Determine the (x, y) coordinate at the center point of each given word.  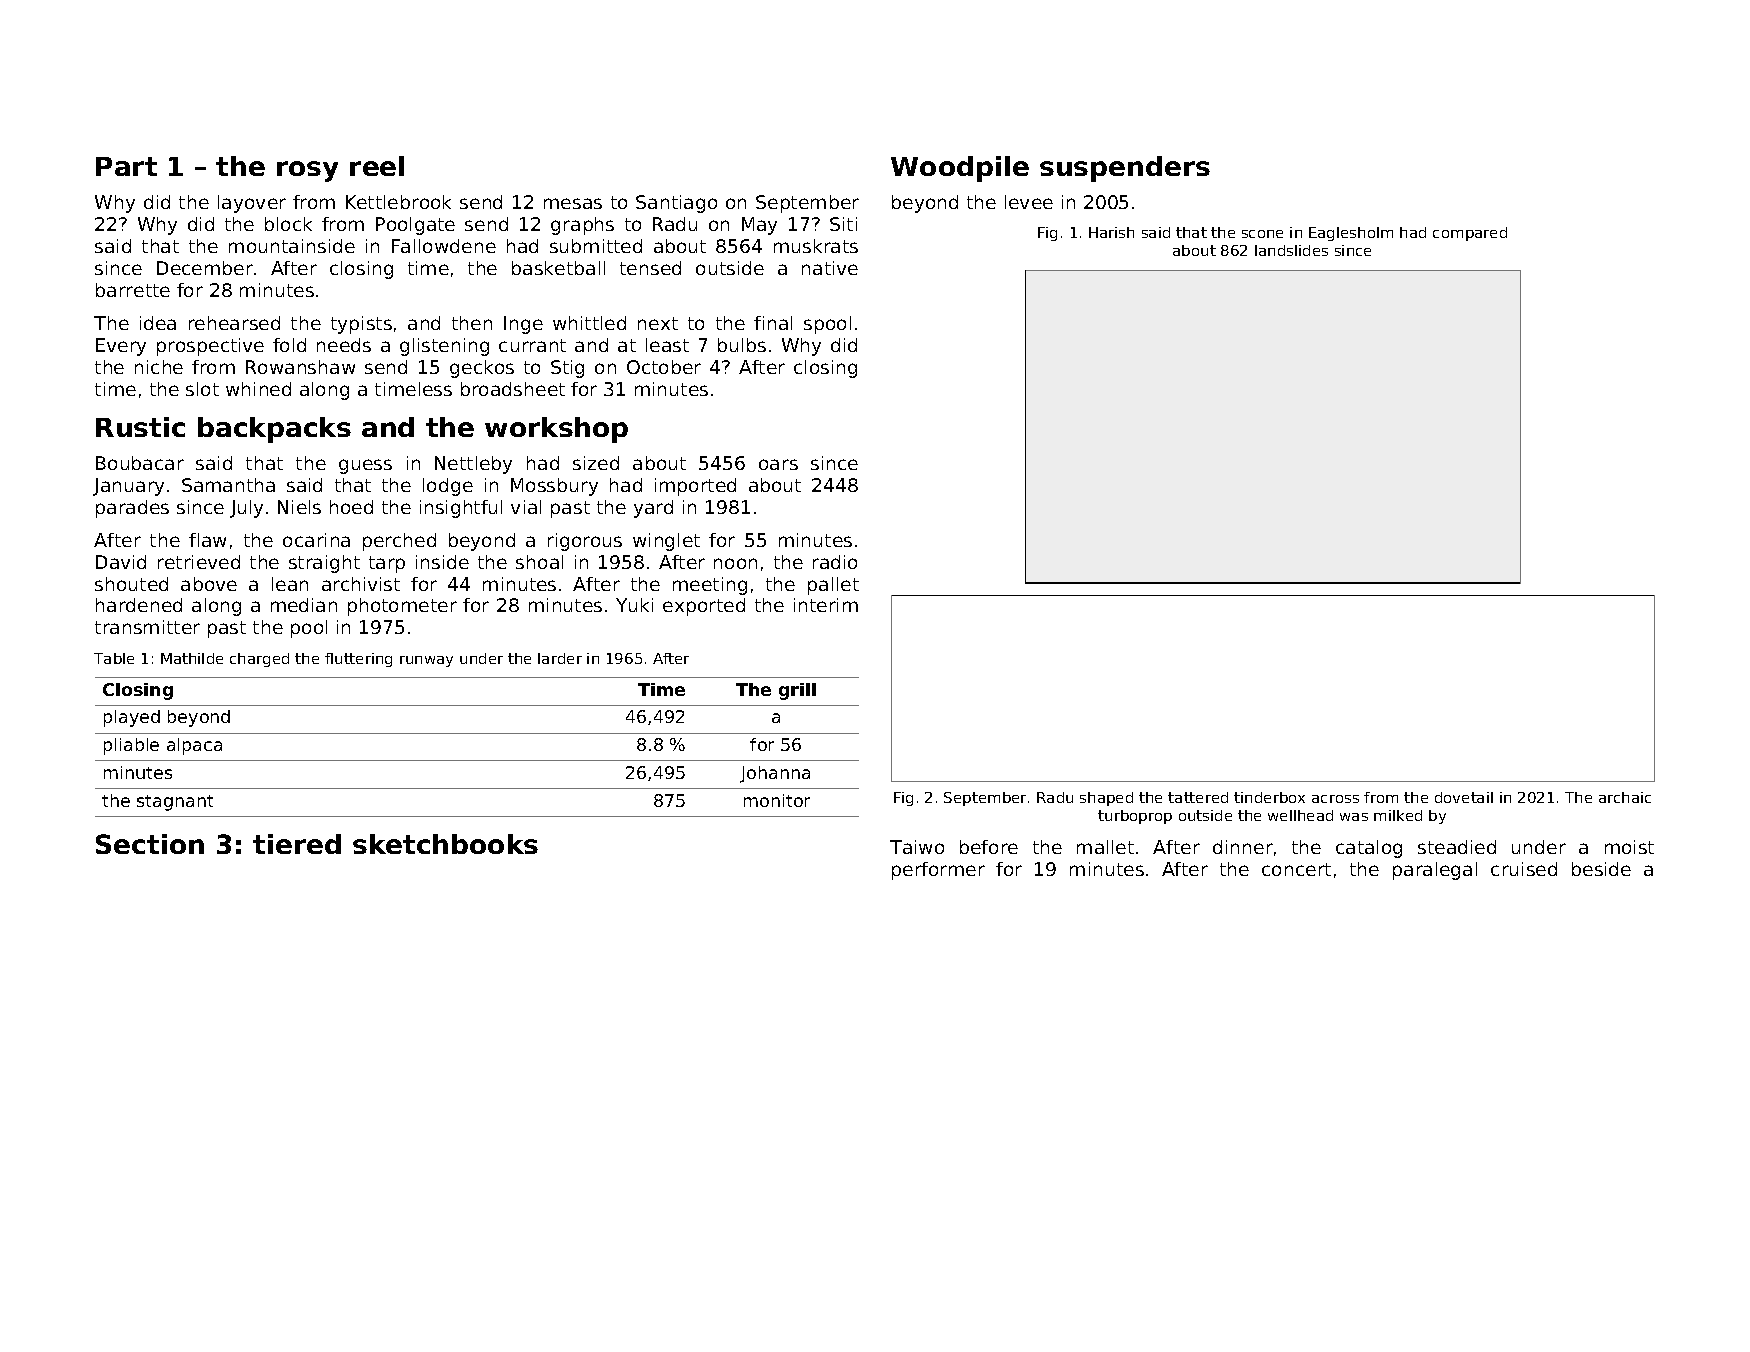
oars (778, 464)
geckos (482, 369)
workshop (556, 430)
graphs (582, 226)
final (773, 323)
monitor (777, 800)
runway (426, 661)
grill (797, 691)
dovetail (1464, 797)
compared (1470, 234)
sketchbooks (445, 844)
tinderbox (1269, 797)
